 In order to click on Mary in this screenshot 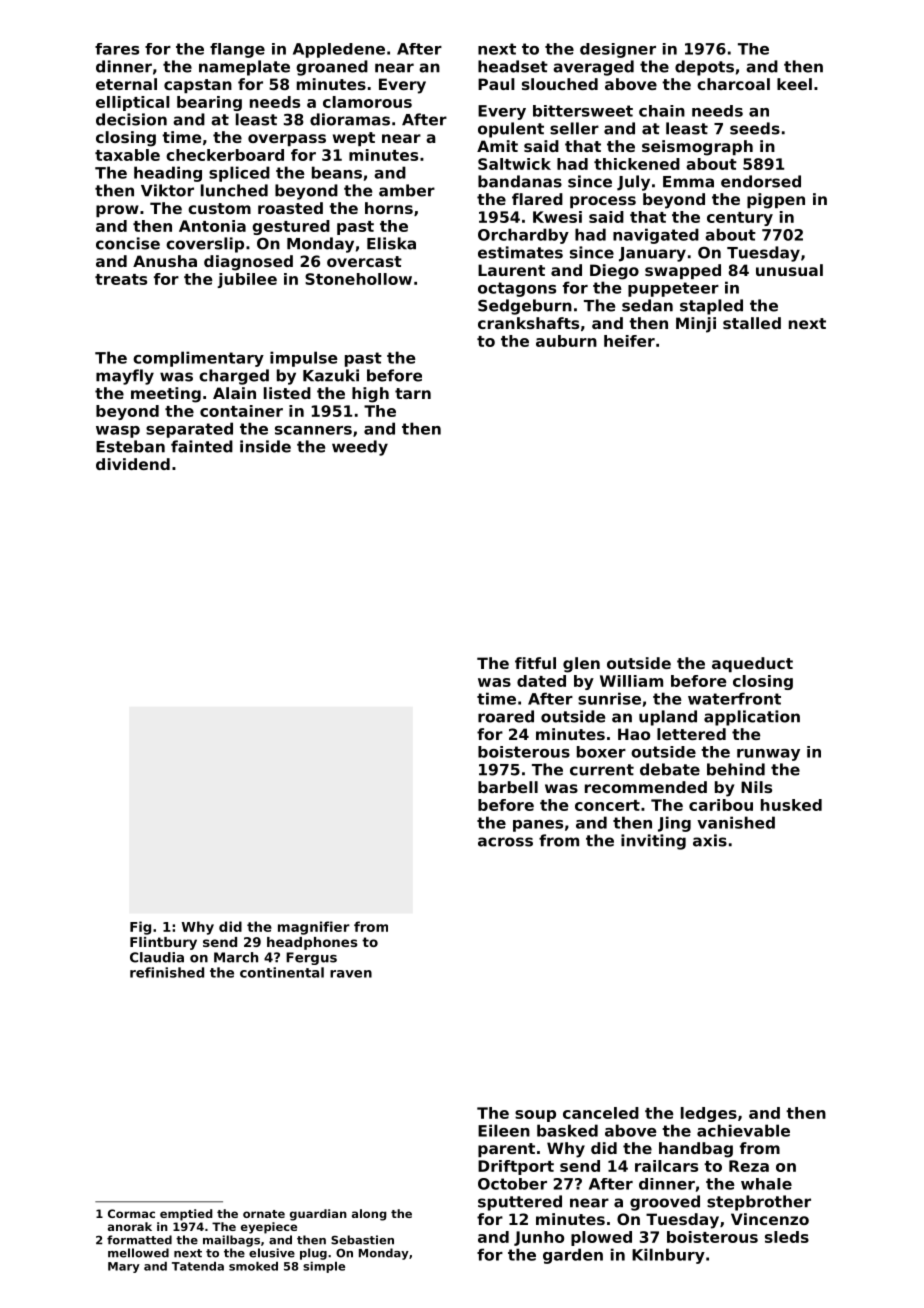, I will do `click(124, 1267)`.
